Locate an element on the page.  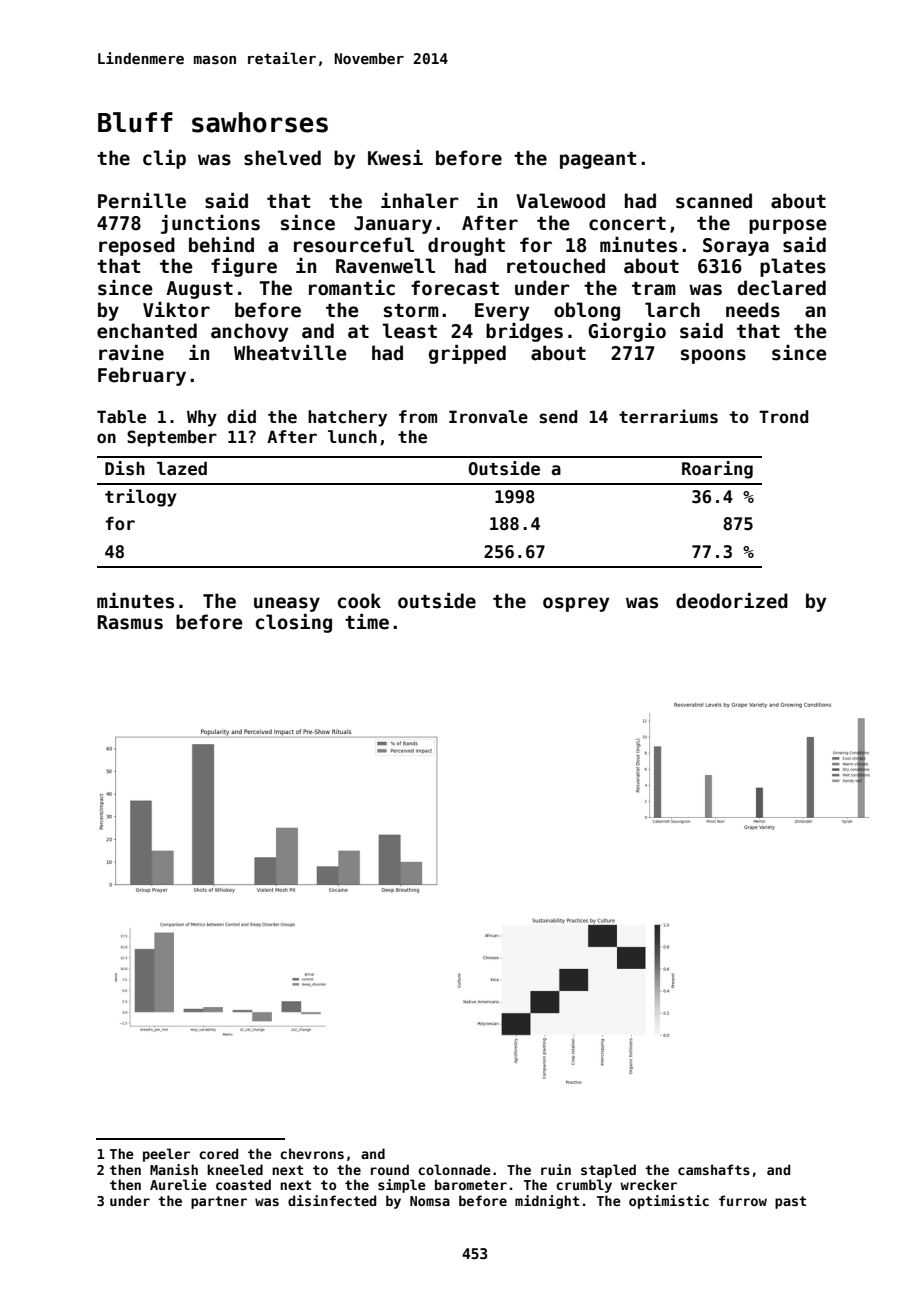
Rasmus is located at coordinates (130, 622).
